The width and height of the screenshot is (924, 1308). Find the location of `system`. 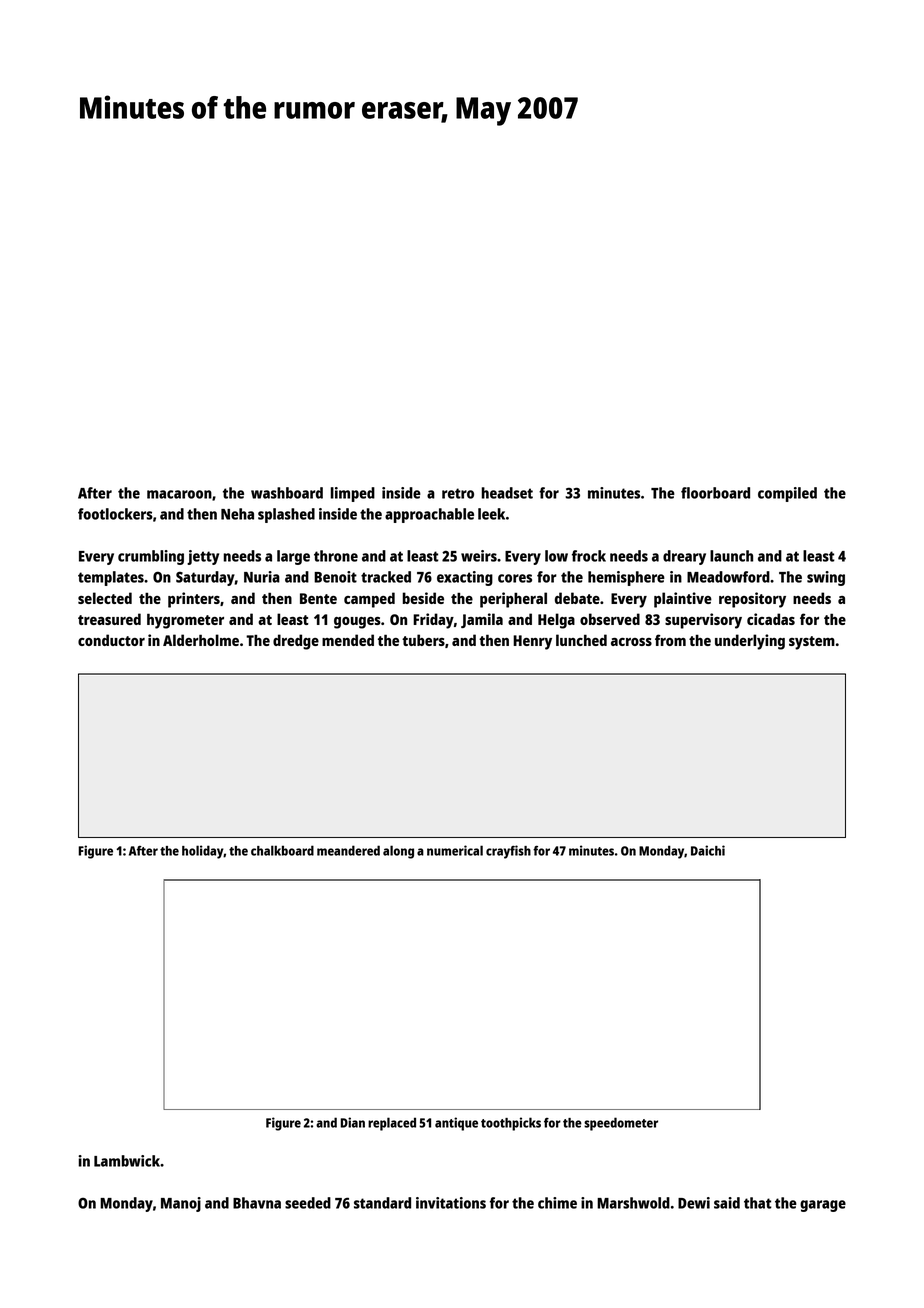

system is located at coordinates (812, 643).
